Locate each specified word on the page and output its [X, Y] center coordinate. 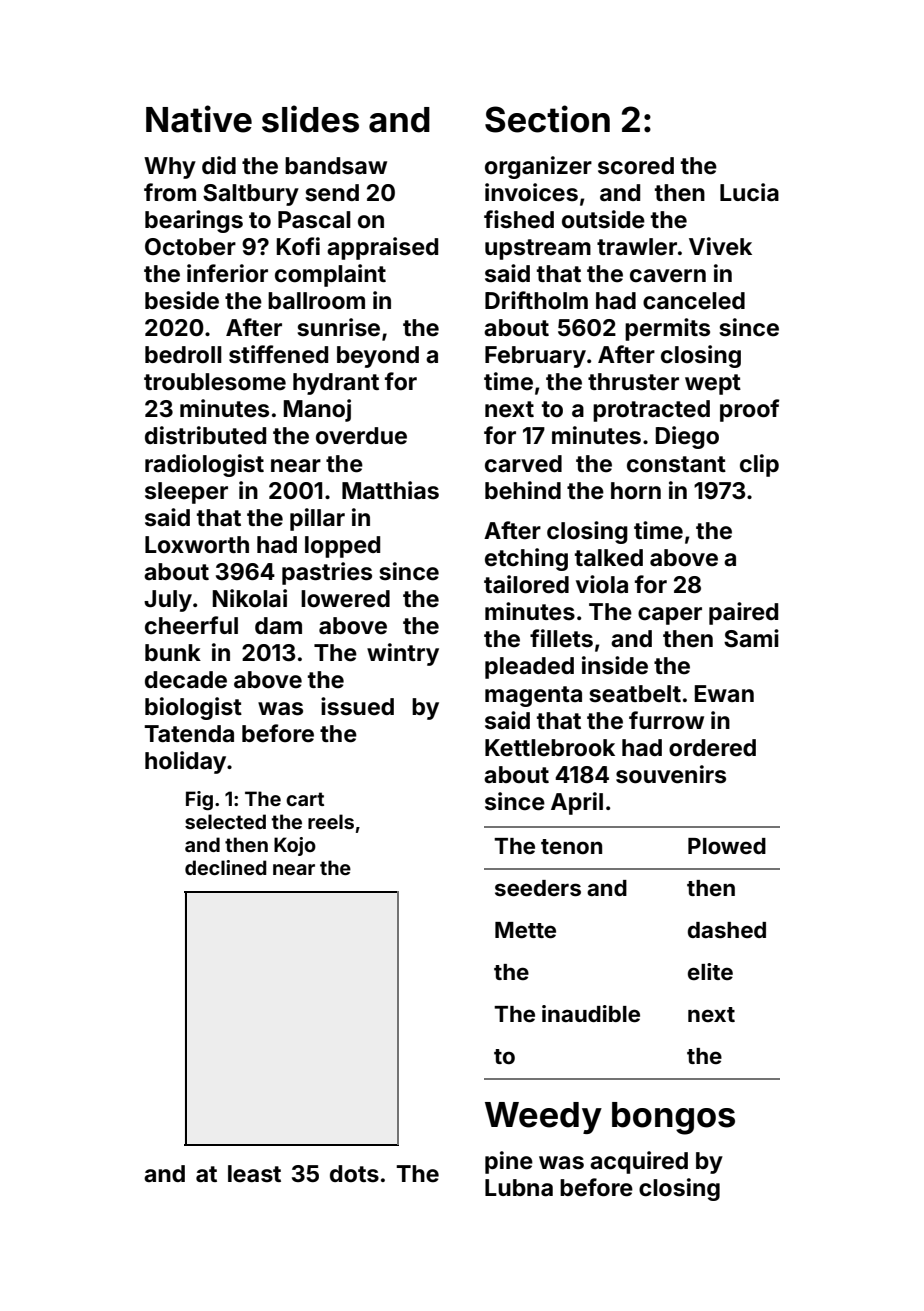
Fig [199, 800]
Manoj [317, 410]
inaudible [591, 1013]
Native [199, 119]
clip [759, 465]
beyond [378, 357]
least [254, 1174]
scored [636, 166]
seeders [538, 888]
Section [547, 119]
